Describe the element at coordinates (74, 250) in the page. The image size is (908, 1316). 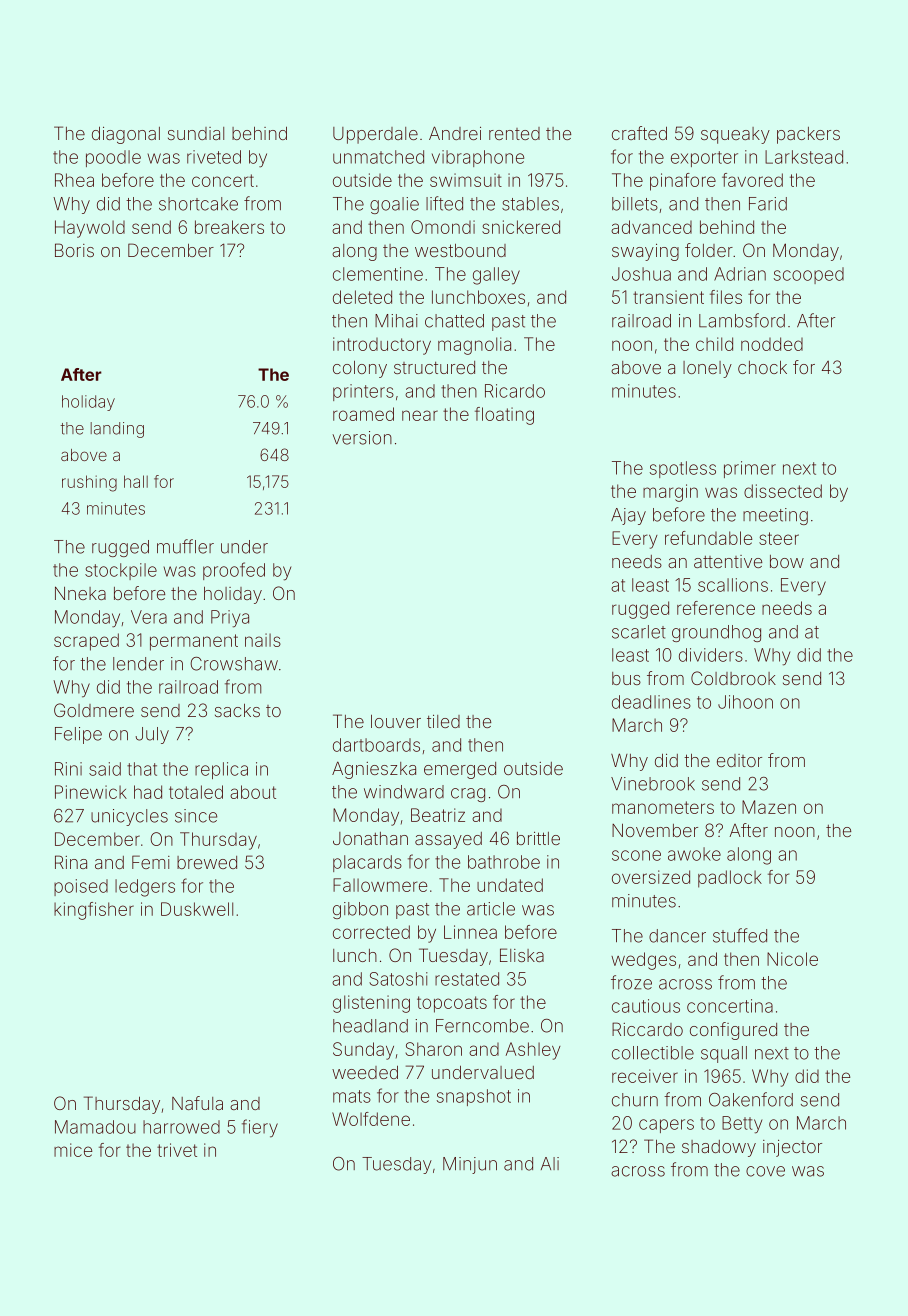
I see `Boris` at that location.
